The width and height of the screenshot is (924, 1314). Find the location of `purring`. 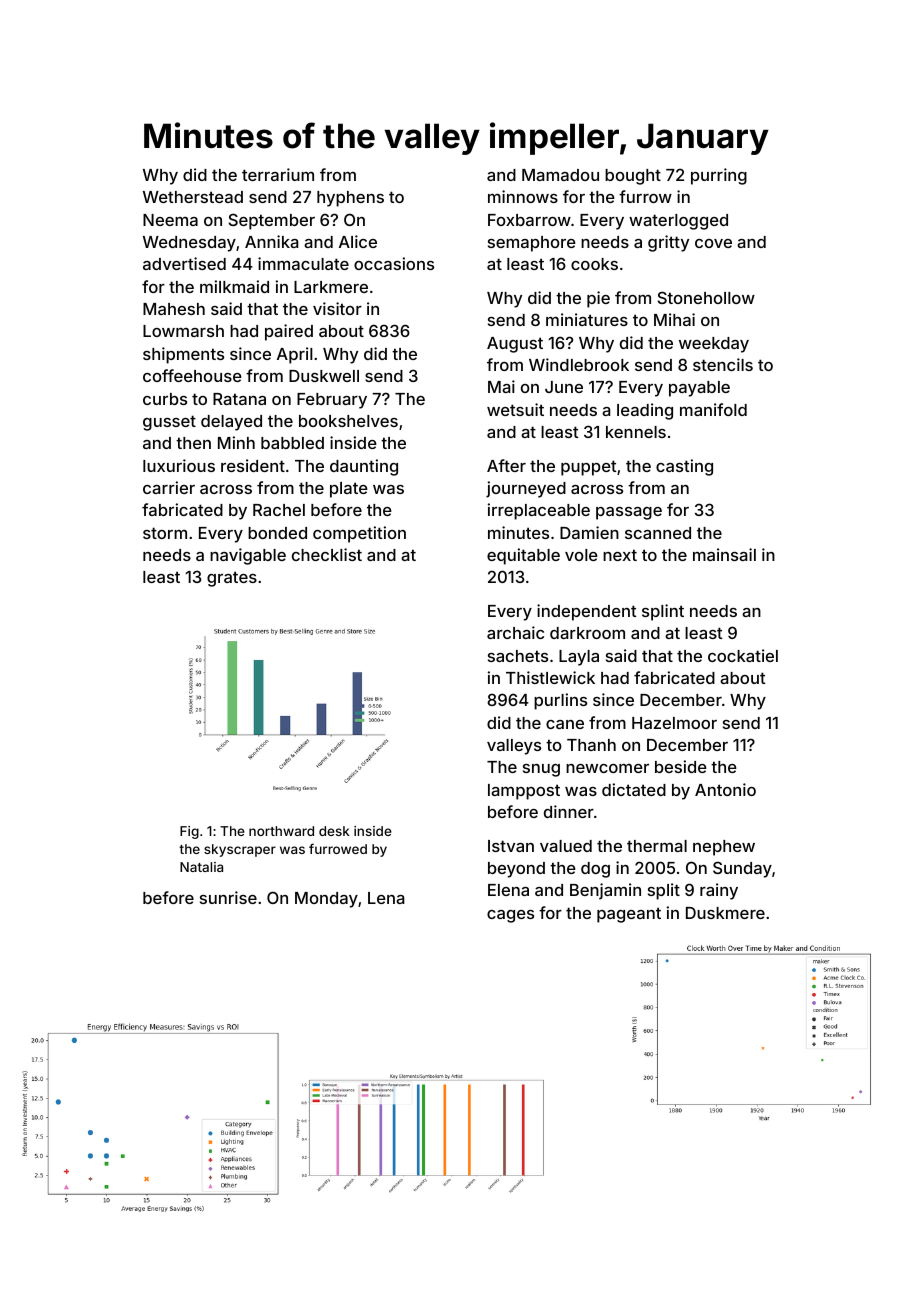

purring is located at coordinates (719, 176).
